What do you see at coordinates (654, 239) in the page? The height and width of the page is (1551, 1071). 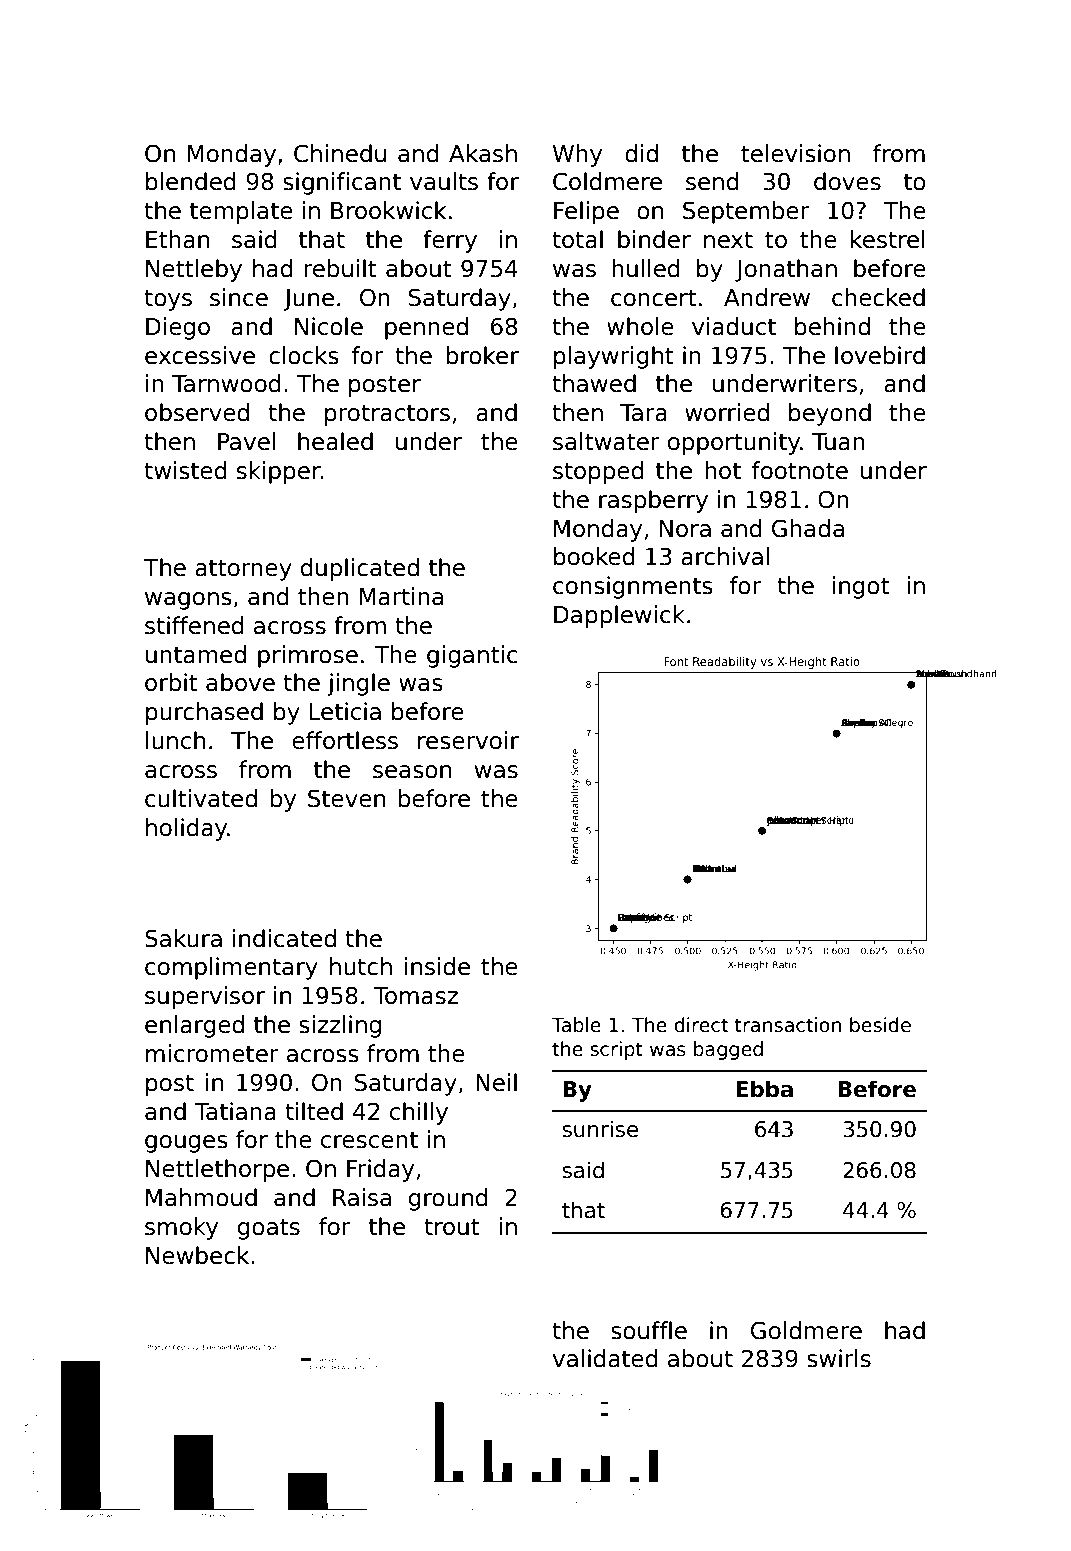 I see `binder` at bounding box center [654, 239].
